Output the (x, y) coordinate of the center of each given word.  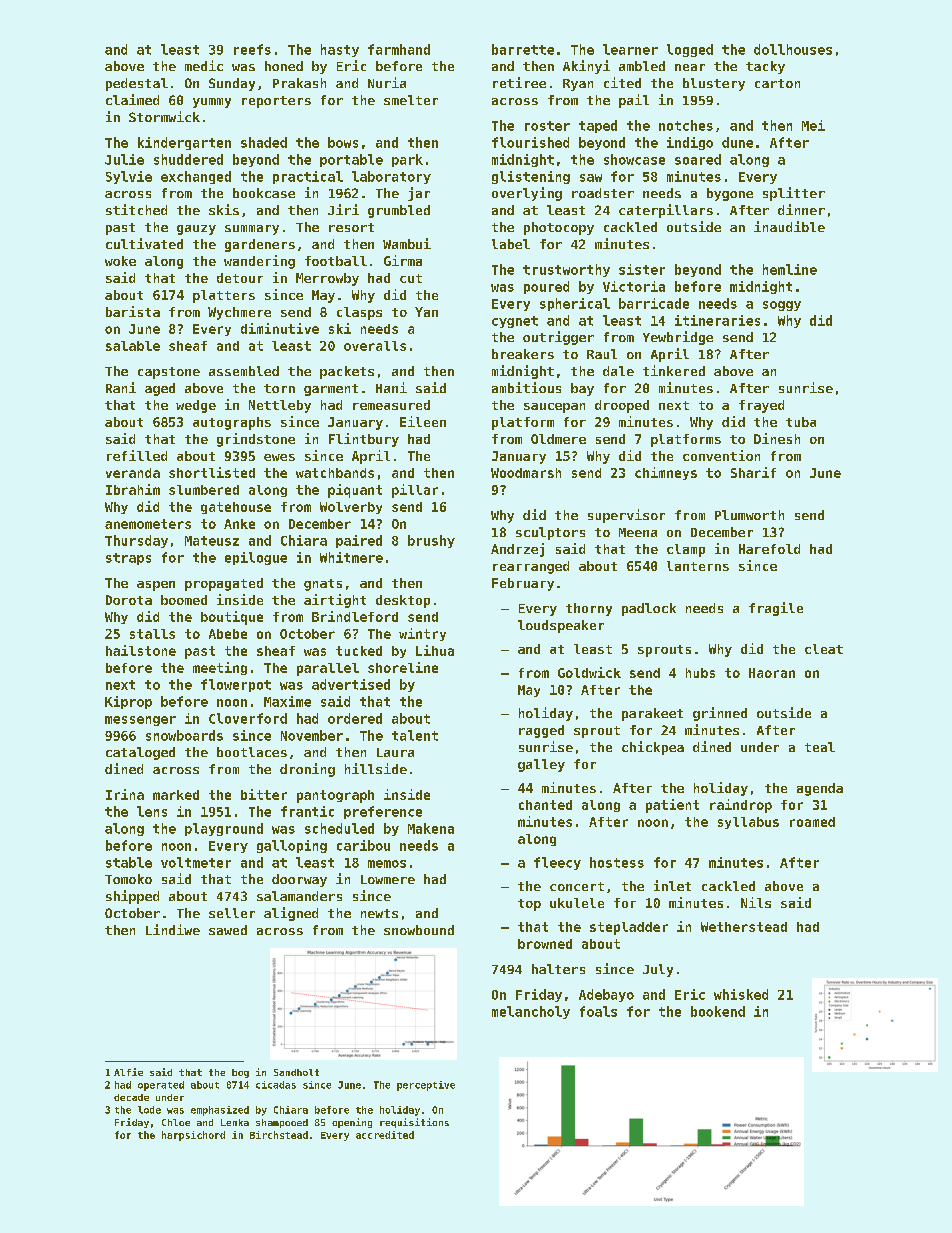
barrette (523, 49)
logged (690, 50)
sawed (228, 930)
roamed (812, 822)
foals (598, 1011)
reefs (252, 49)
